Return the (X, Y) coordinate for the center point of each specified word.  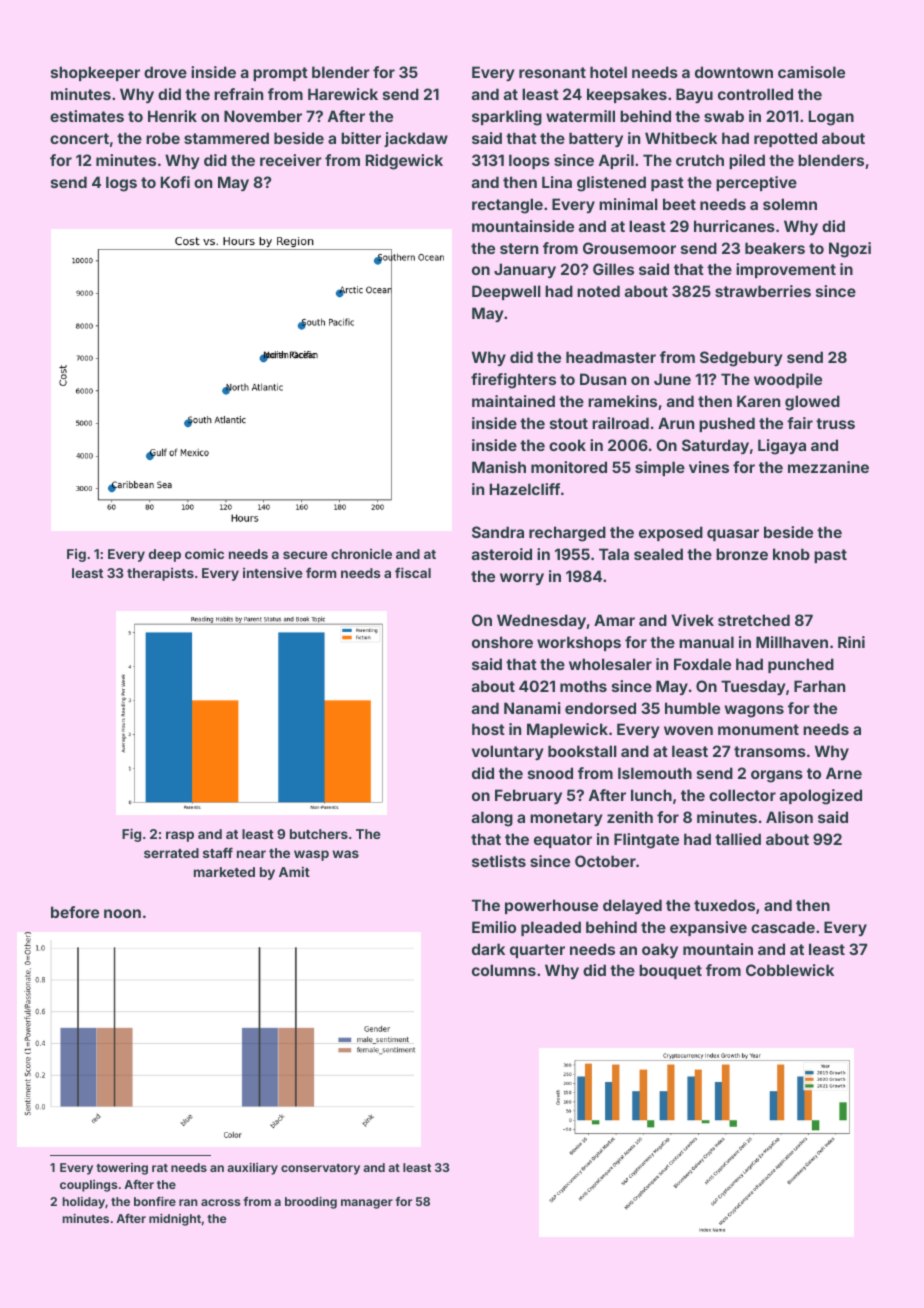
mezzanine (828, 467)
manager (367, 1204)
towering (122, 1169)
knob (791, 554)
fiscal (413, 572)
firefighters (513, 381)
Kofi (175, 182)
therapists (160, 574)
